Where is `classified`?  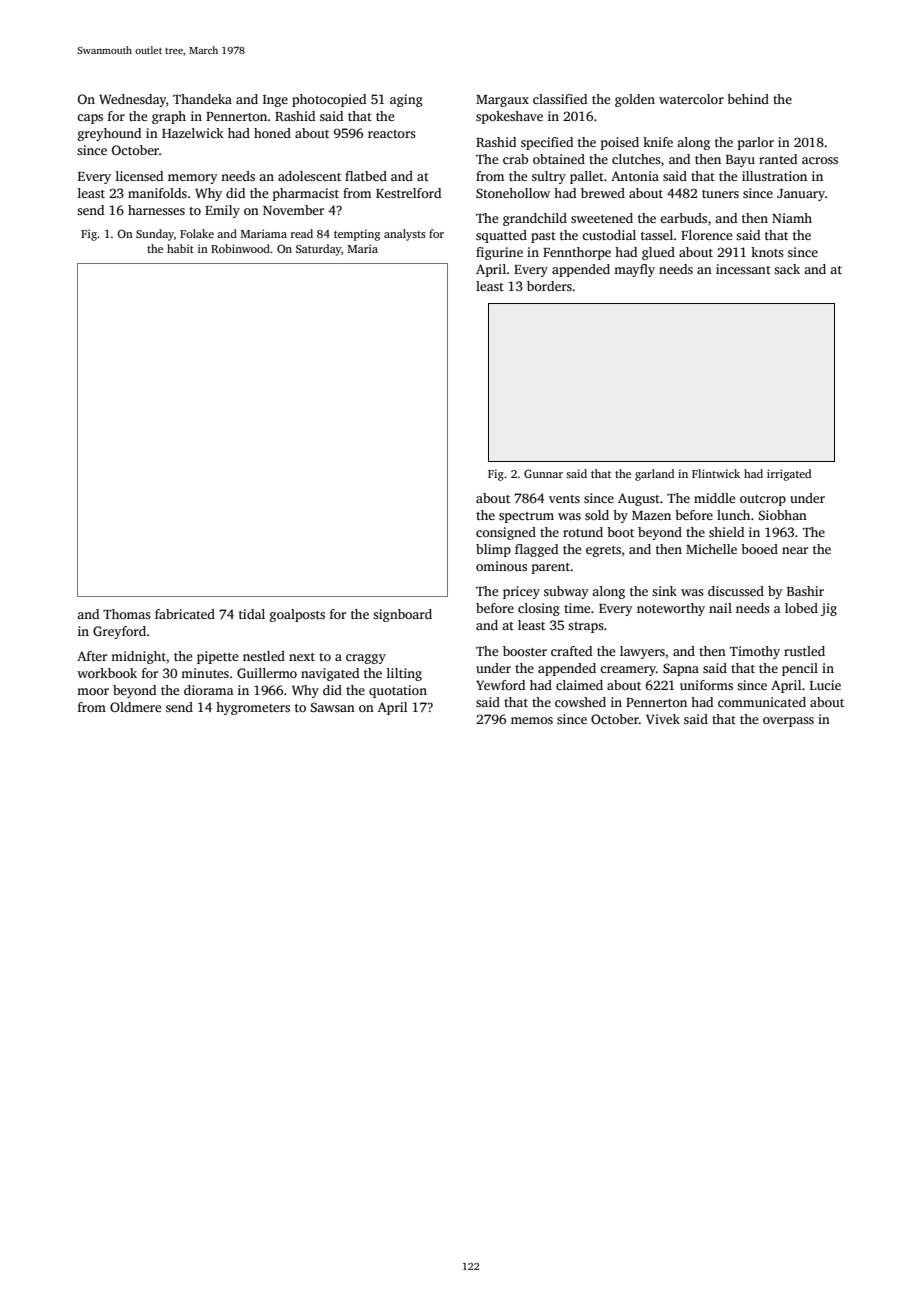
classified is located at coordinates (560, 99).
